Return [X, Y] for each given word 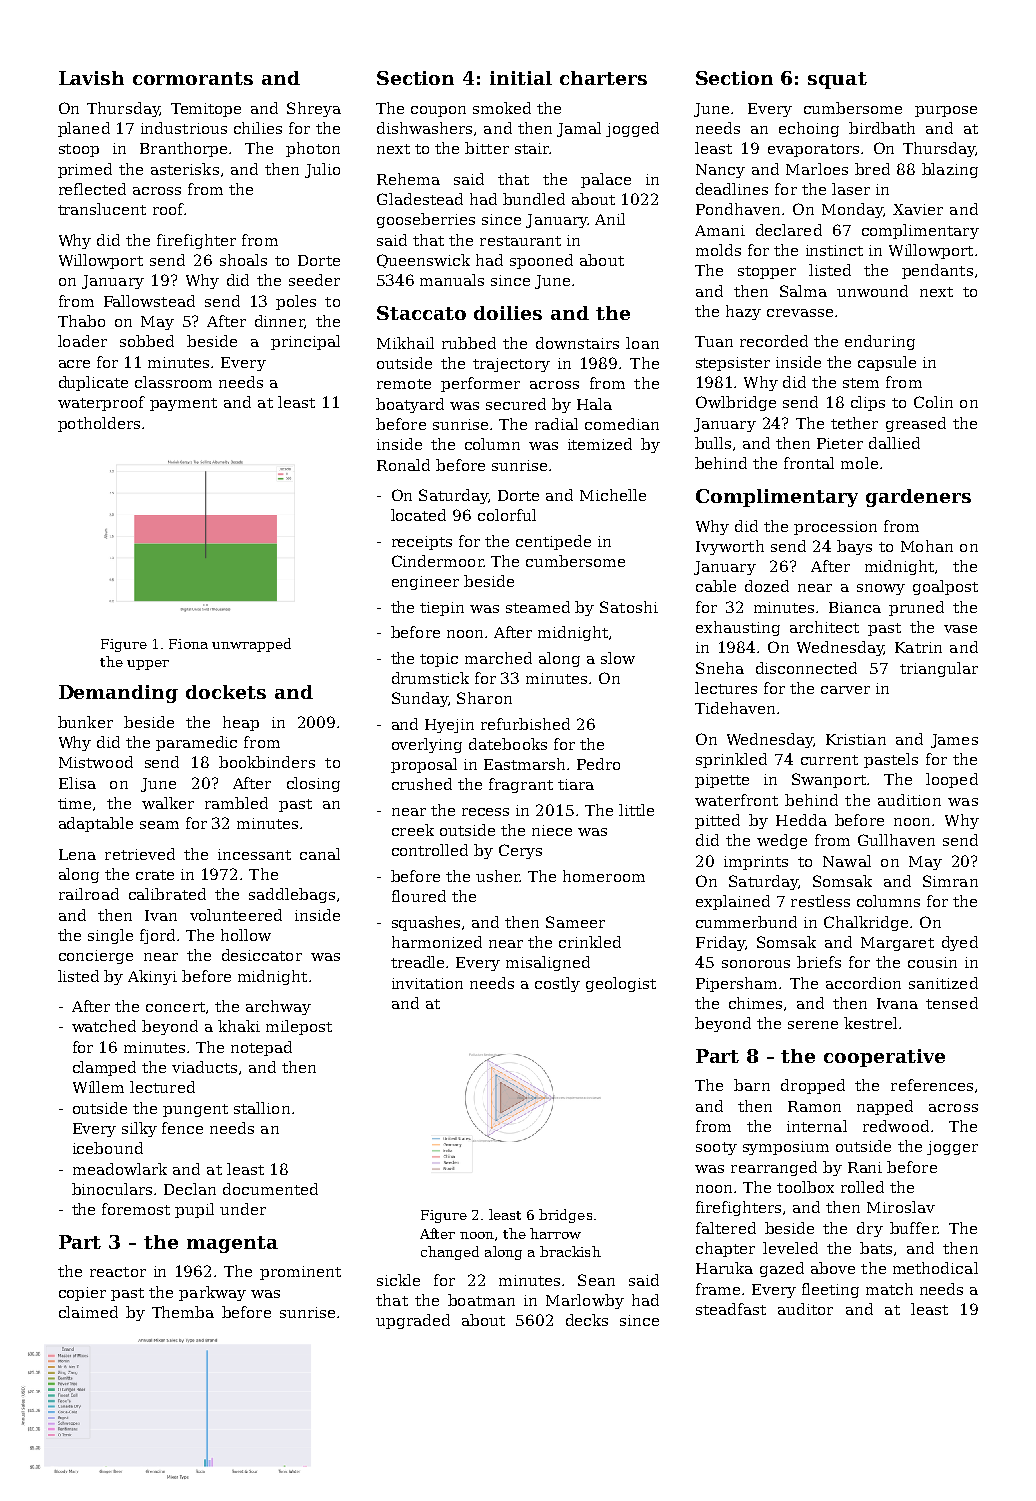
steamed [538, 607]
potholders [99, 424]
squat [837, 80]
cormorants [193, 78]
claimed [88, 1312]
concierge [96, 957]
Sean [596, 1280]
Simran [950, 881]
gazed [782, 1269]
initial [521, 78]
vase [960, 629]
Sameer [575, 922]
